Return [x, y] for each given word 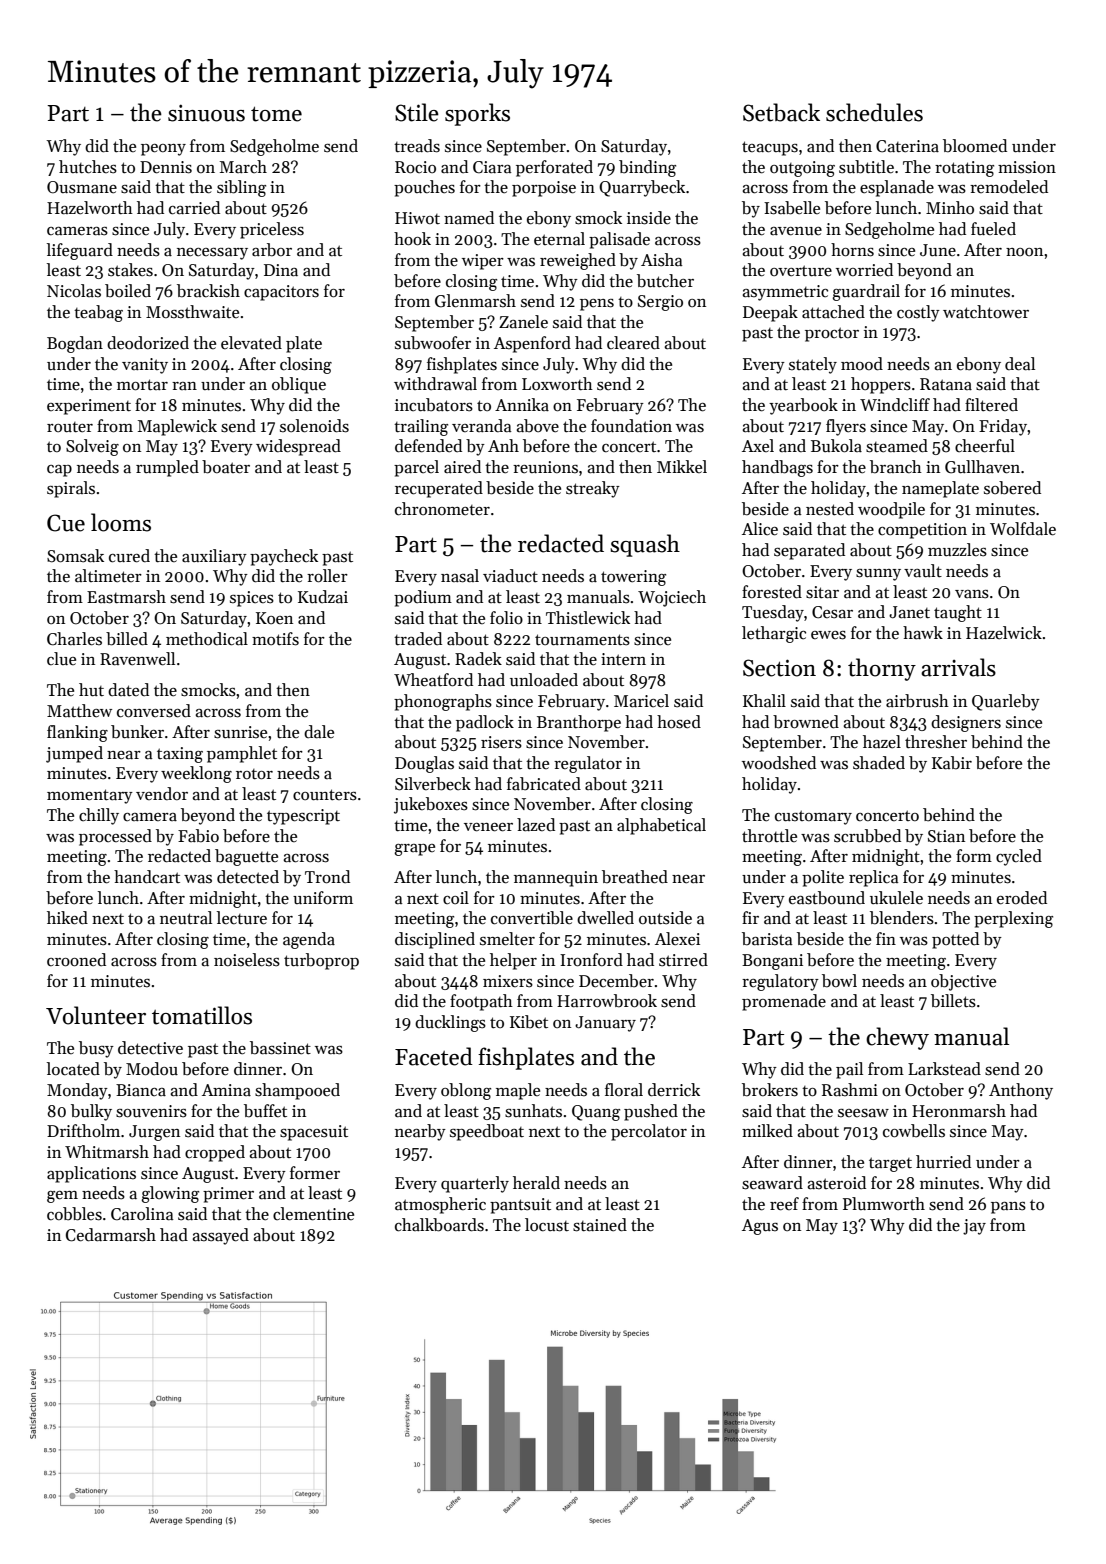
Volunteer [96, 1015]
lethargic [774, 634]
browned [806, 722]
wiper [483, 262]
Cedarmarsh [111, 1235]
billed [127, 639]
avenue [796, 231]
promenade [784, 1002]
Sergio [660, 303]
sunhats [533, 1111]
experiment [89, 407]
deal [1020, 364]
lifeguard [80, 251]
